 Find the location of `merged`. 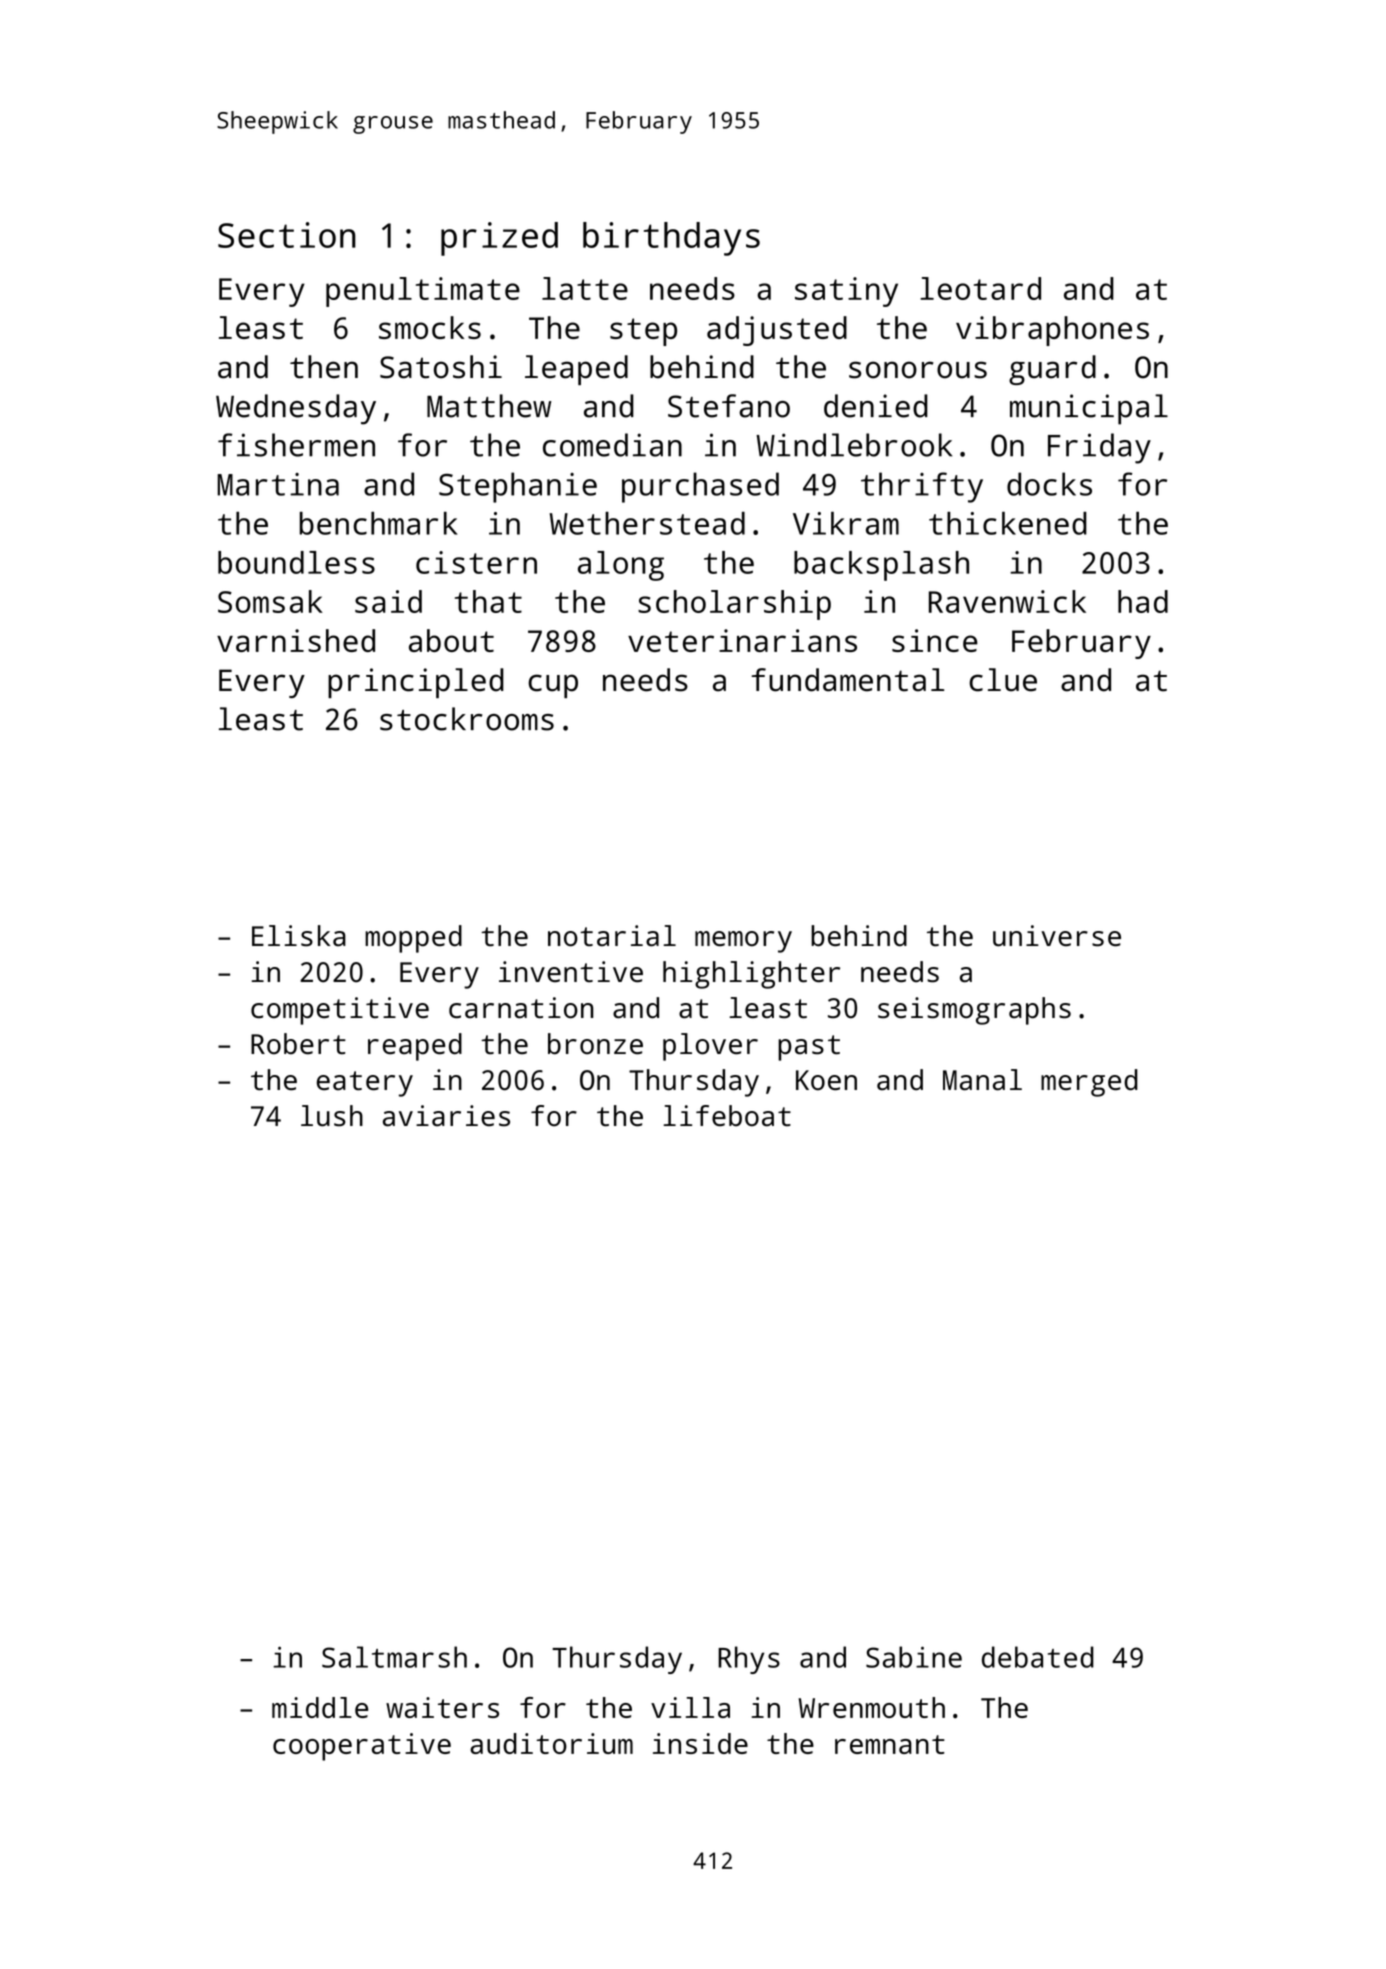

merged is located at coordinates (1089, 1083).
